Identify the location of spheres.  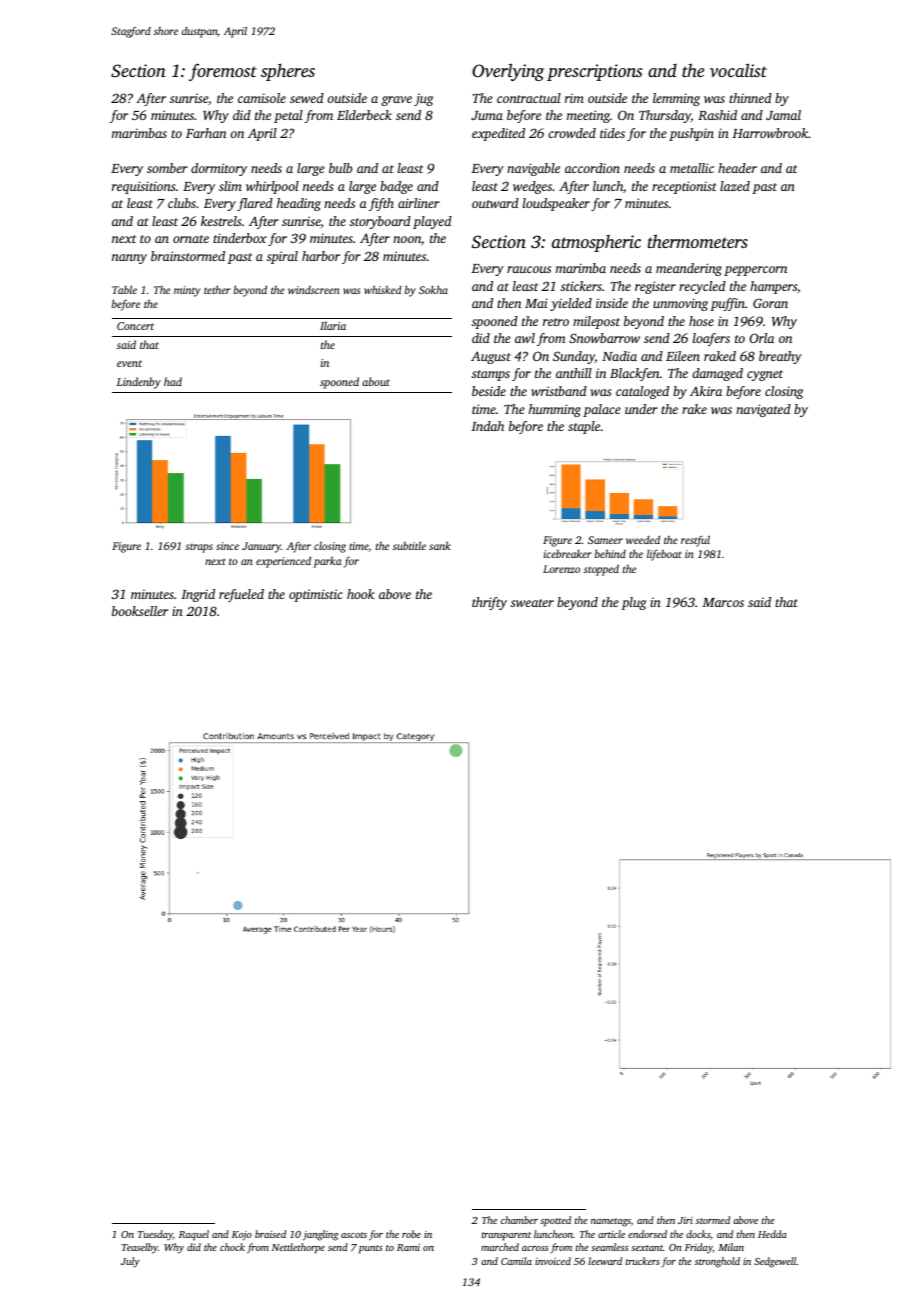
(288, 72).
